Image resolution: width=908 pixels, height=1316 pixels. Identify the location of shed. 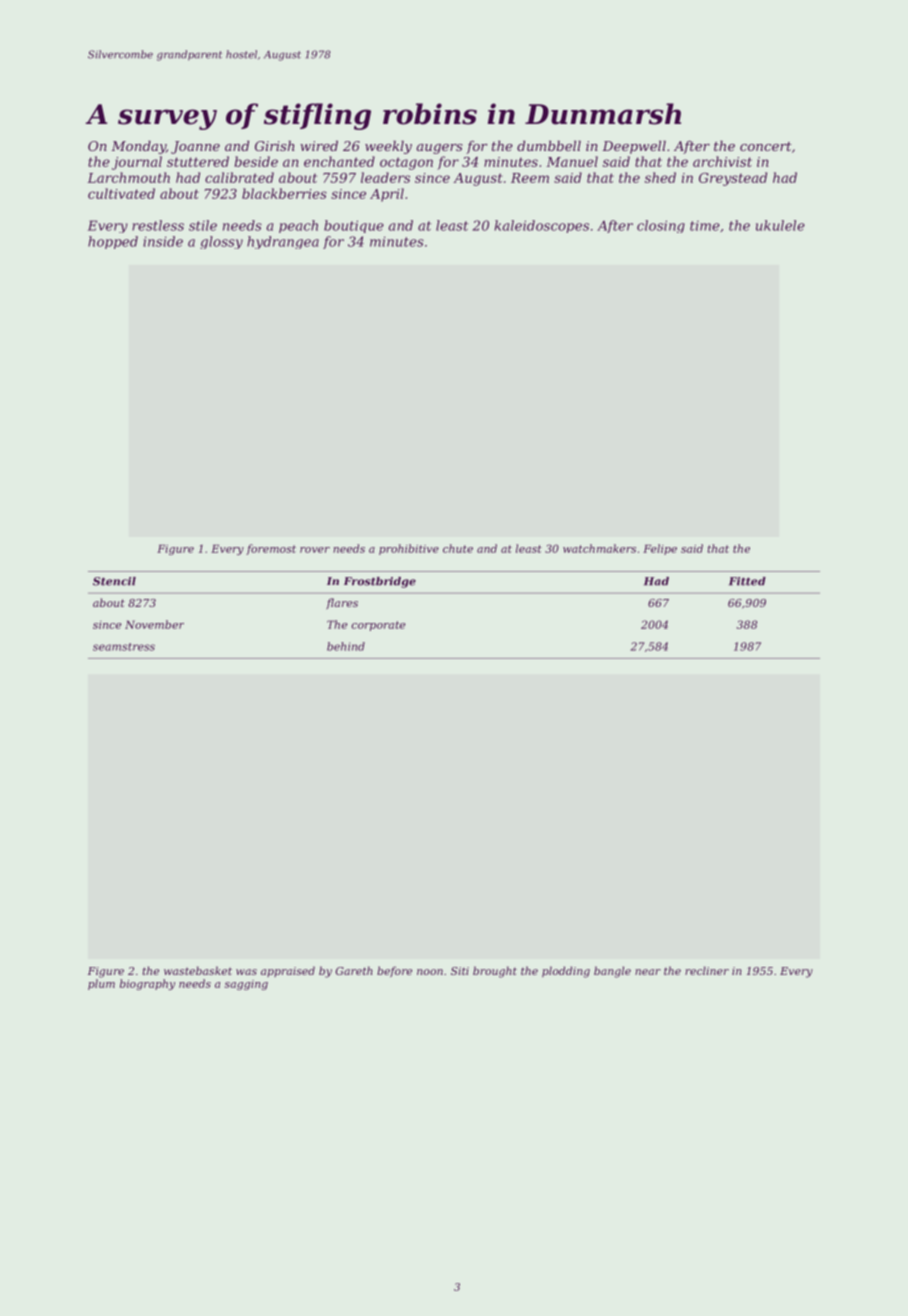
(660, 177).
